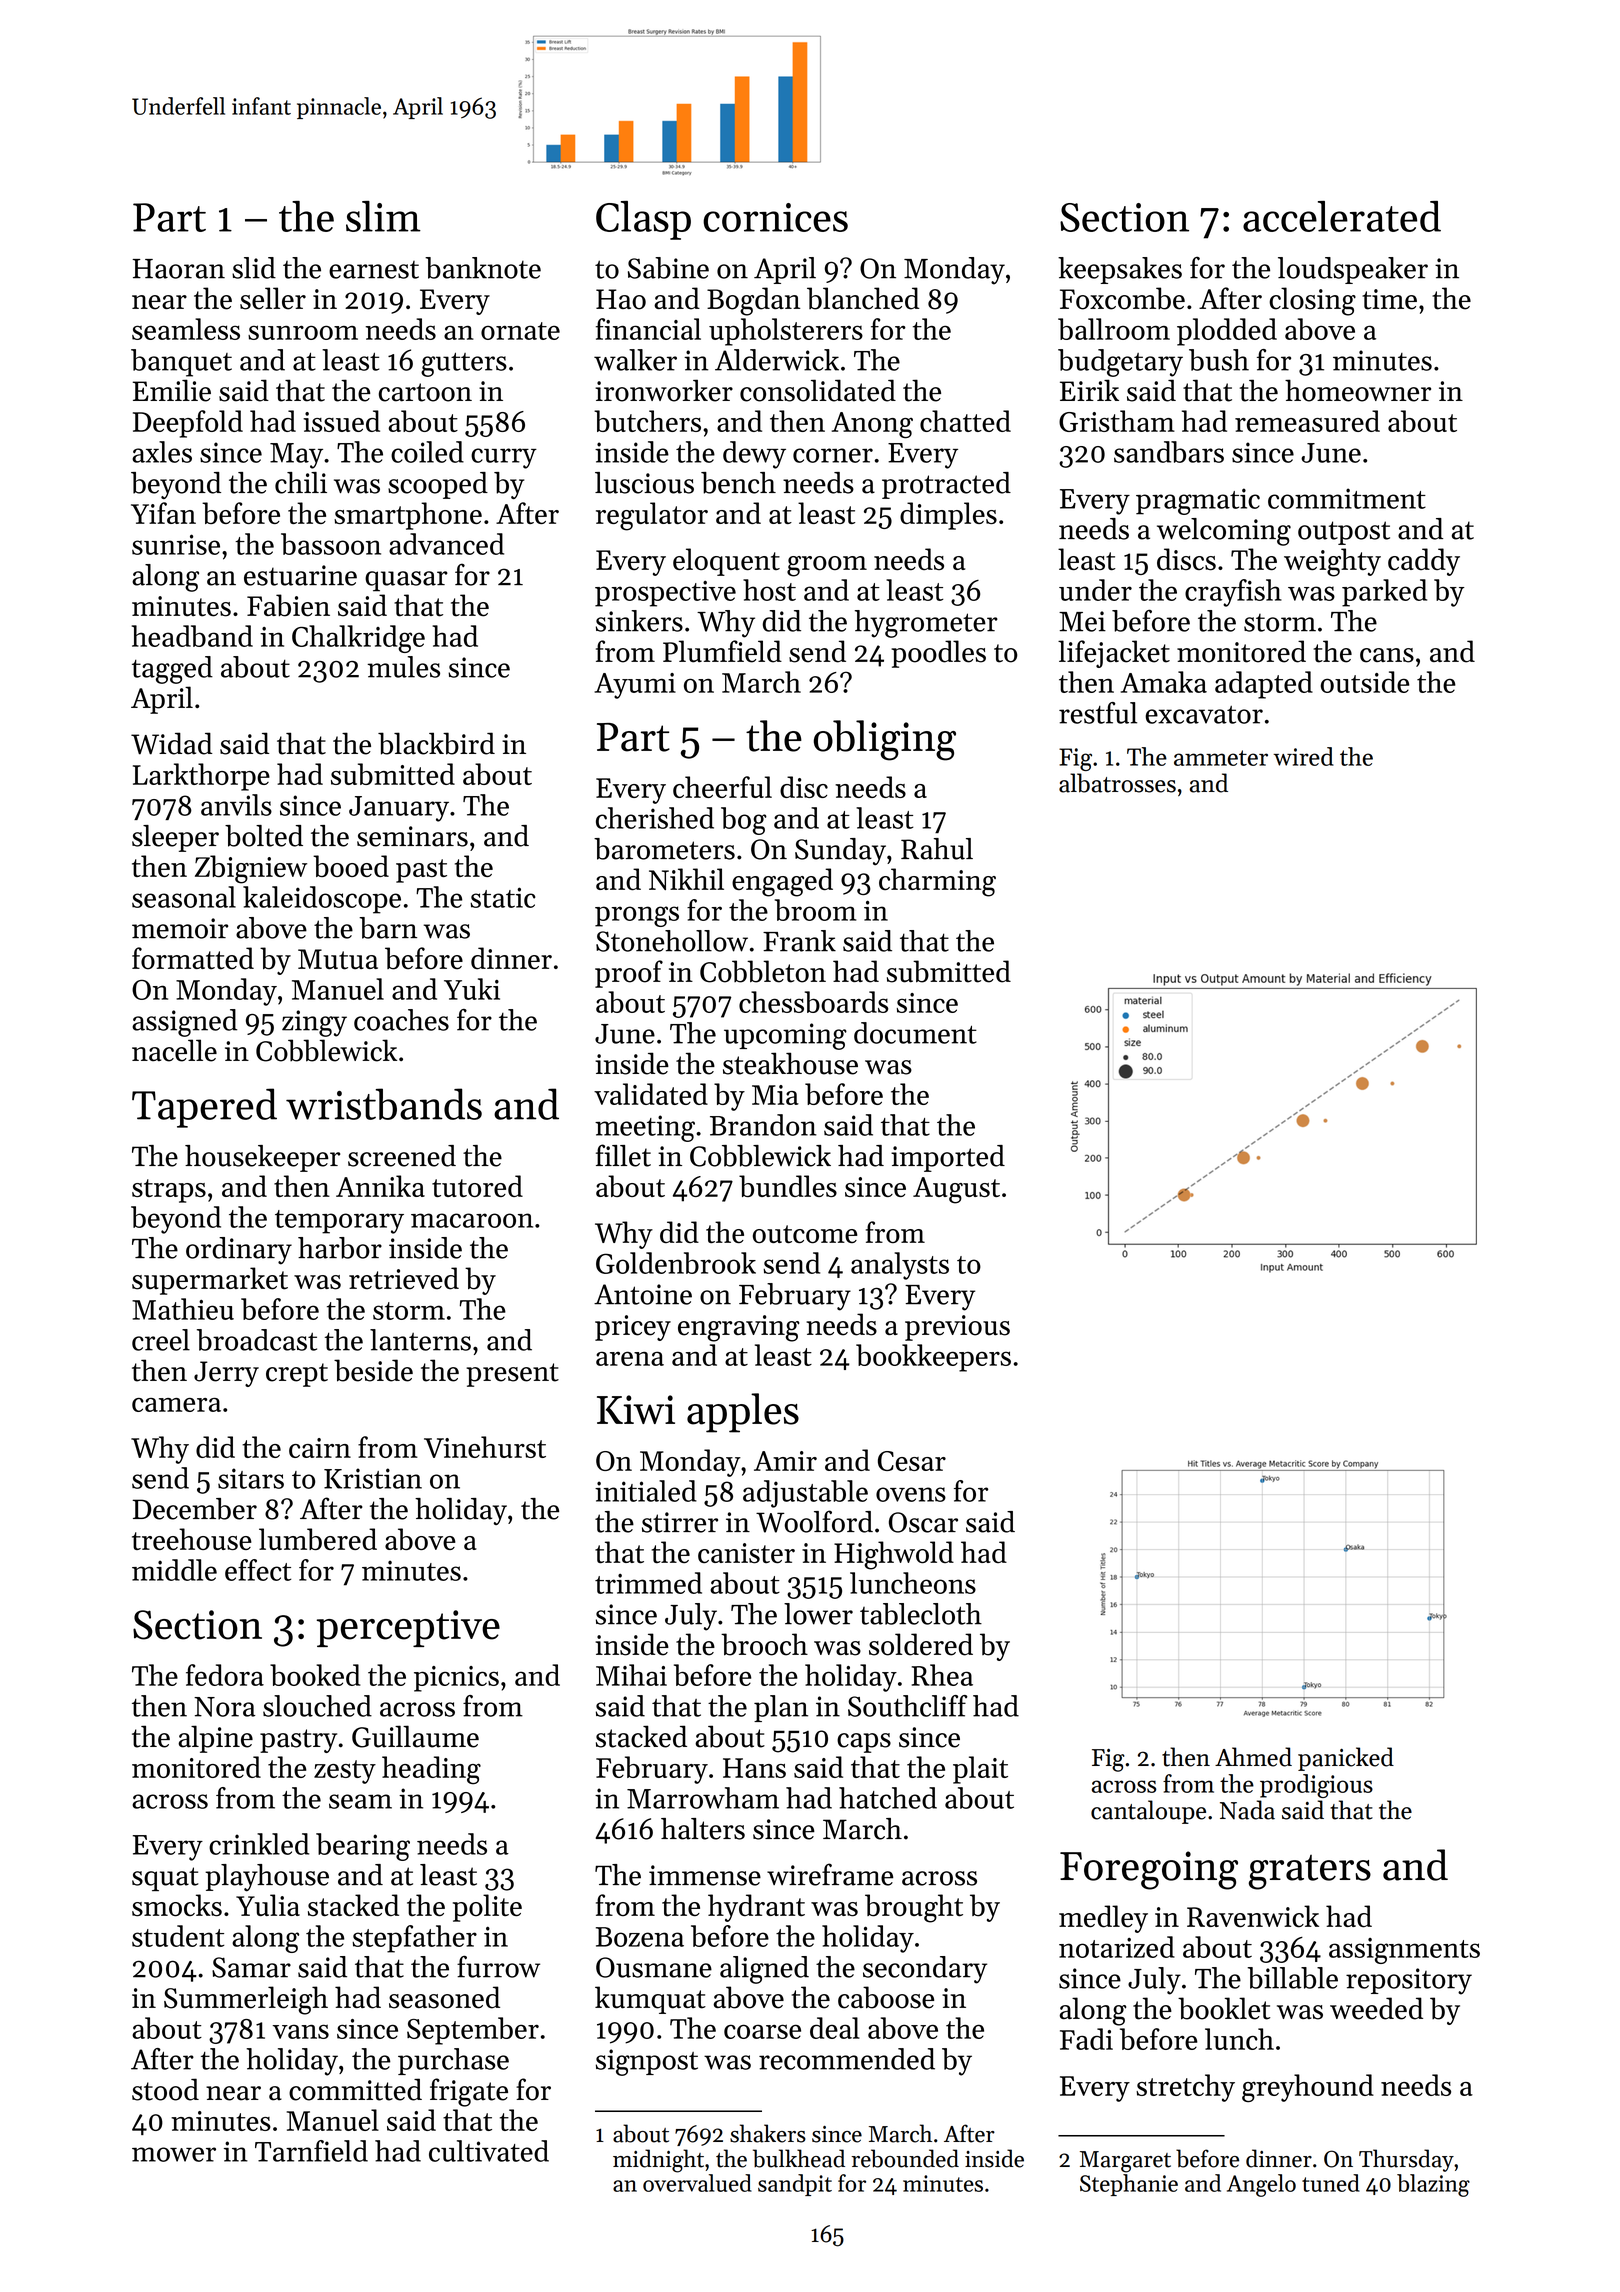 This document has width=1620, height=2292. Describe the element at coordinates (383, 216) in the document. I see `slim` at that location.
